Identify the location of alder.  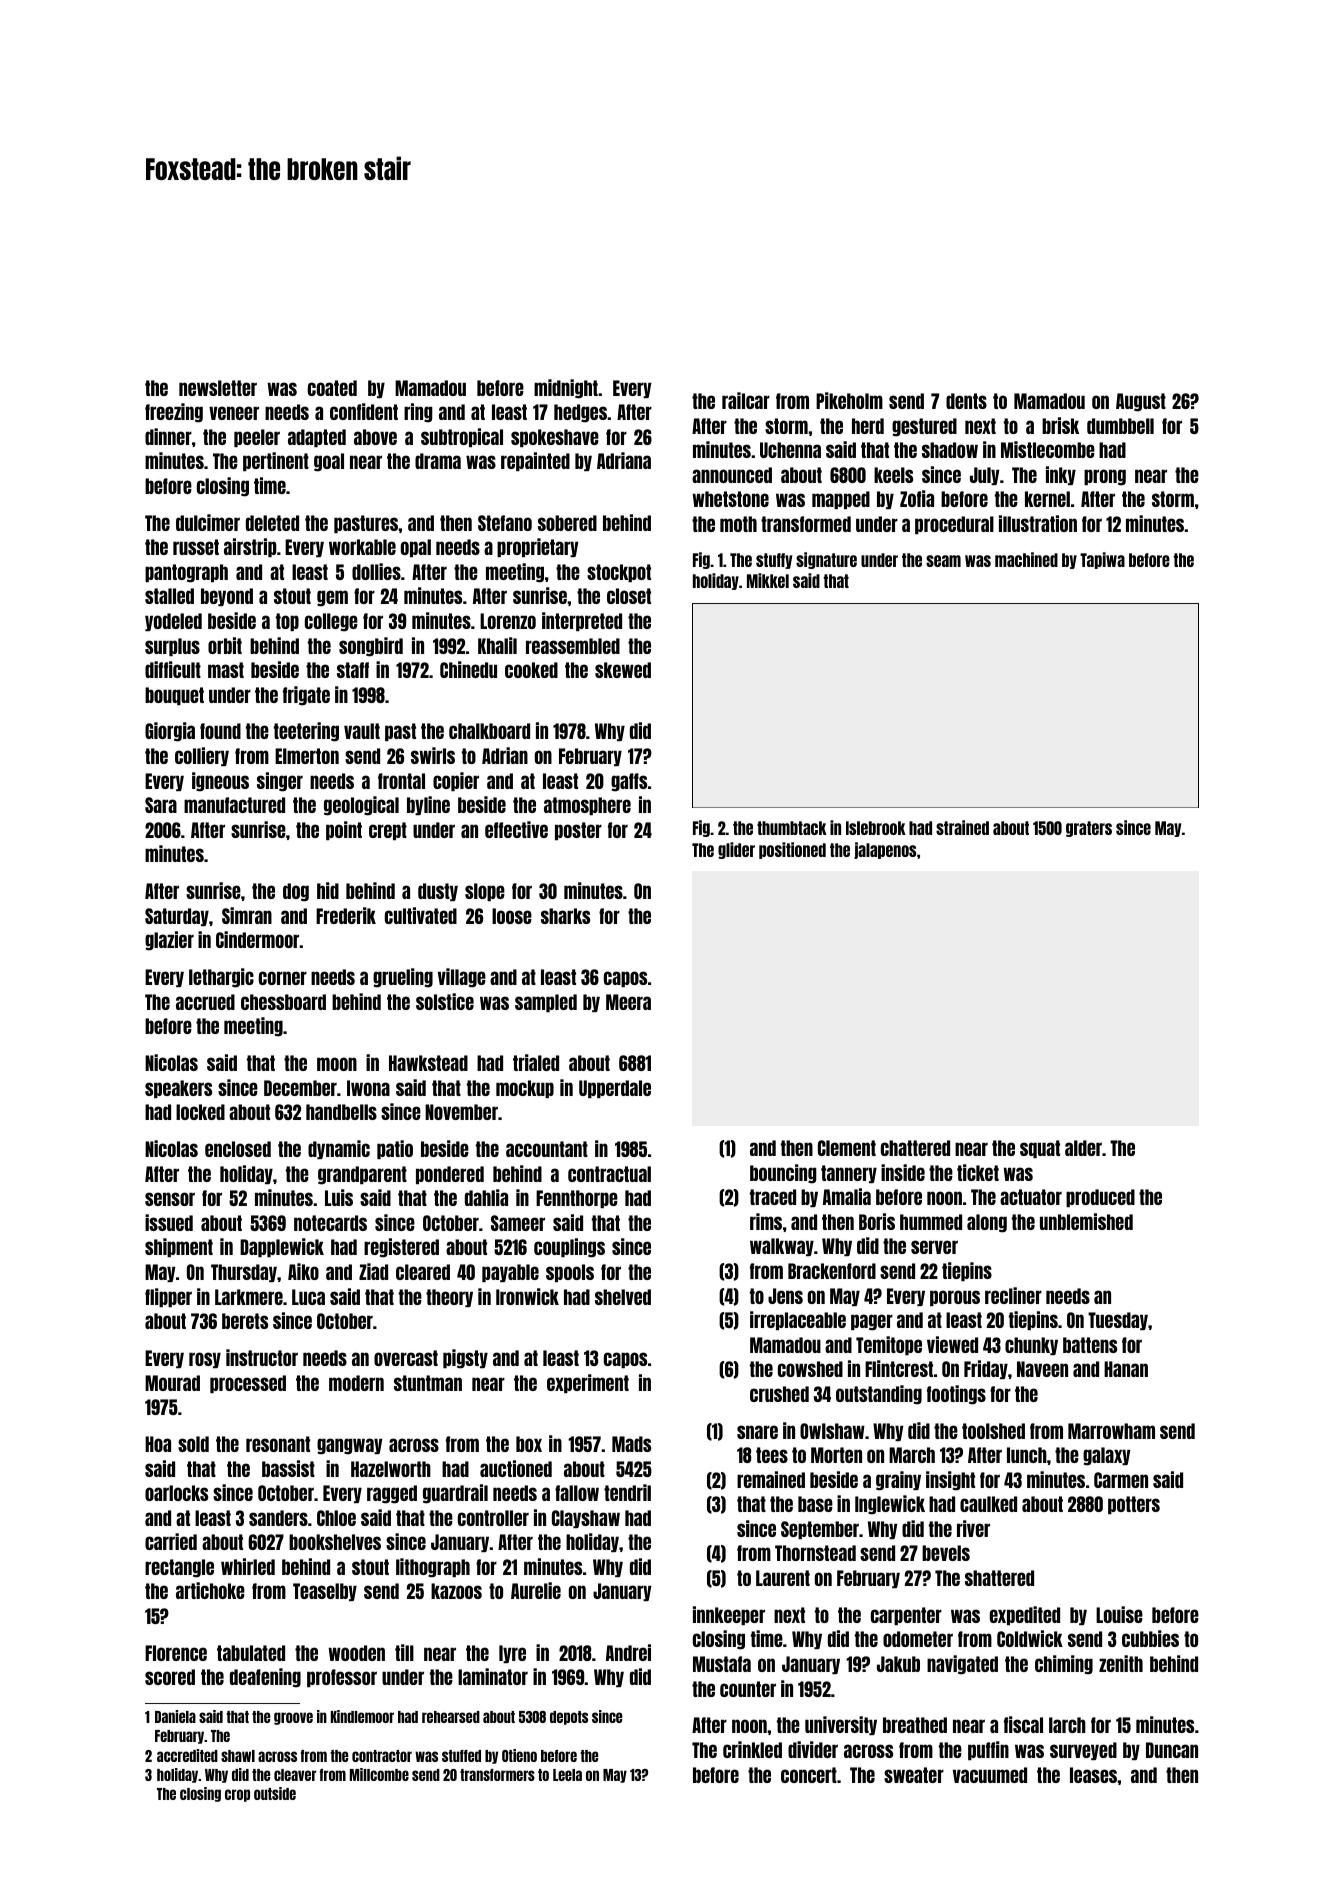
(1083, 1148).
